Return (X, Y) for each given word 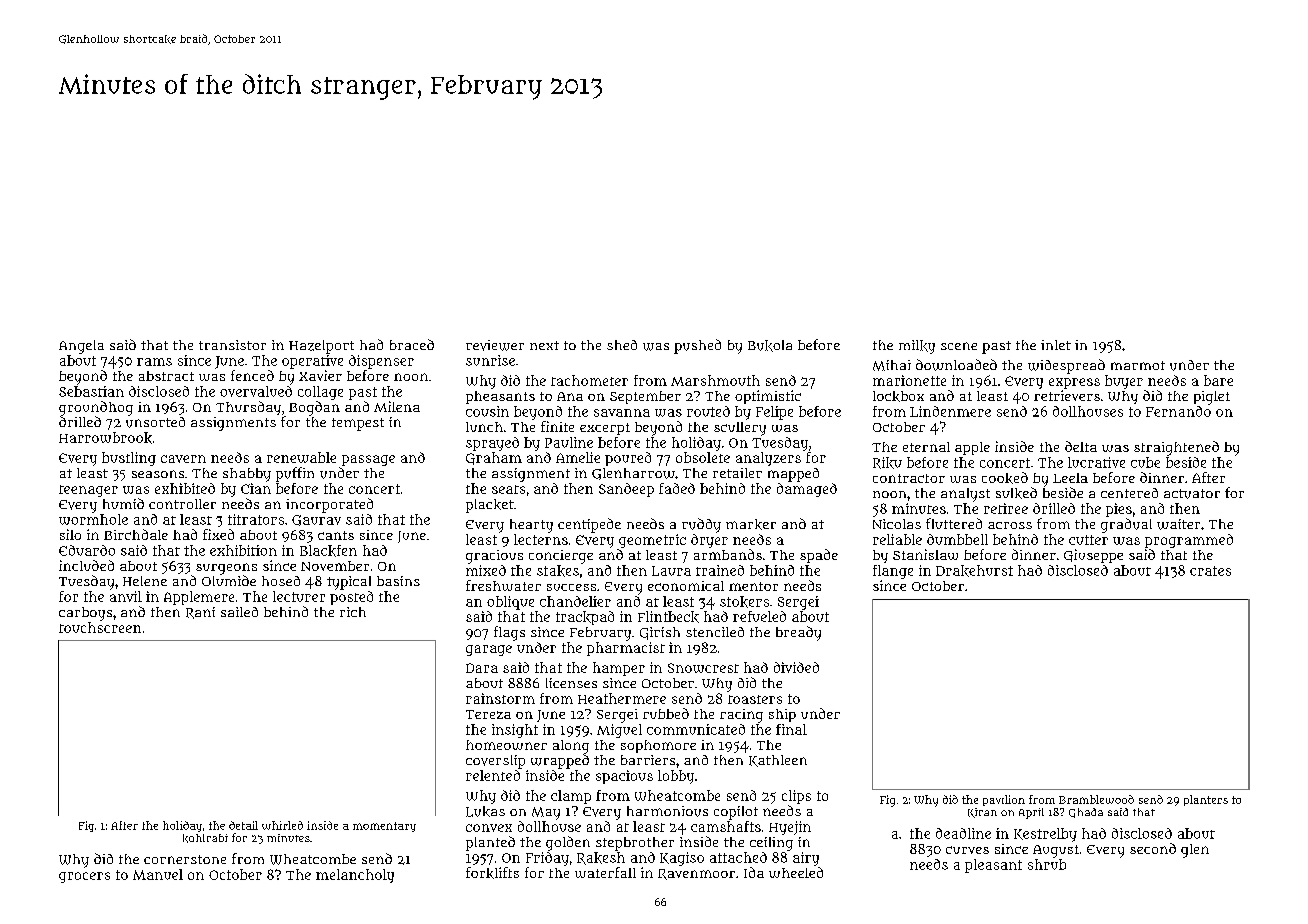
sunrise (490, 360)
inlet (1056, 345)
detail (243, 825)
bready (798, 633)
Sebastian (91, 391)
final (791, 729)
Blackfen (328, 551)
